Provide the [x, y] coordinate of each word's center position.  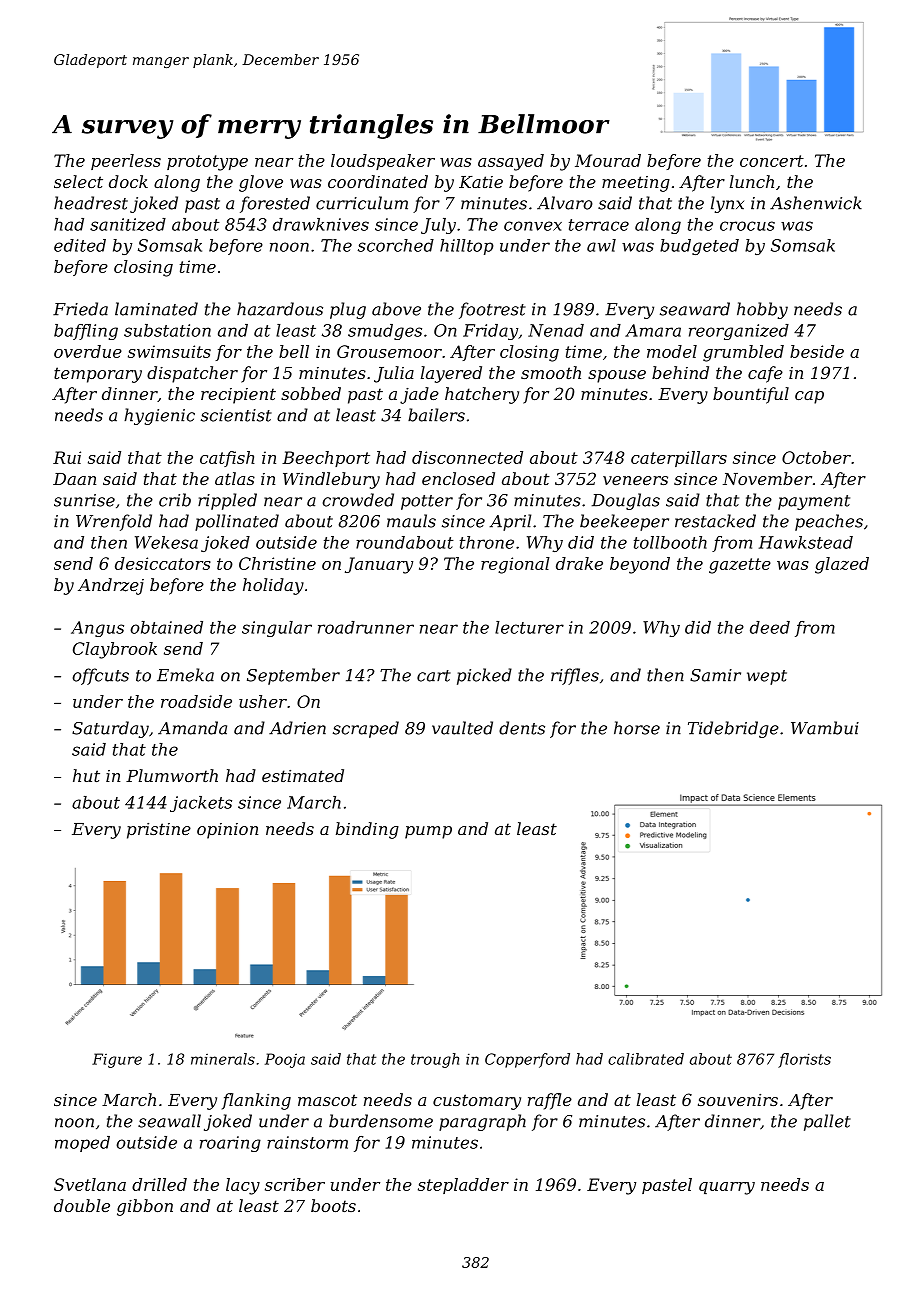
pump [428, 832]
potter [427, 502]
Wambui [825, 728]
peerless [126, 162]
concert [772, 161]
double [82, 1205]
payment [814, 502]
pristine [159, 831]
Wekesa [166, 542]
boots [333, 1205]
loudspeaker [383, 162]
